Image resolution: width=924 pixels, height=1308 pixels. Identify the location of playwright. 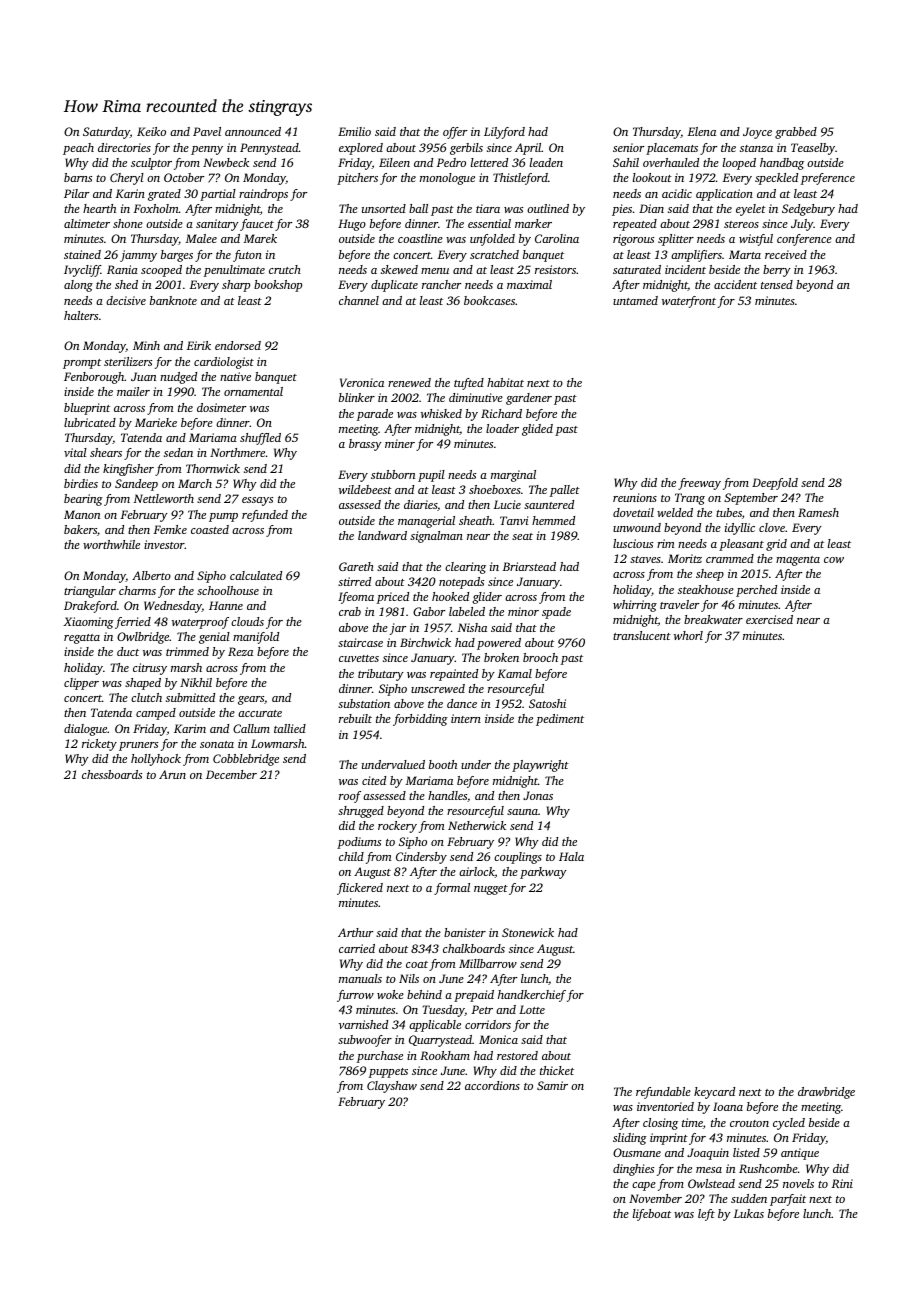
(540, 766).
